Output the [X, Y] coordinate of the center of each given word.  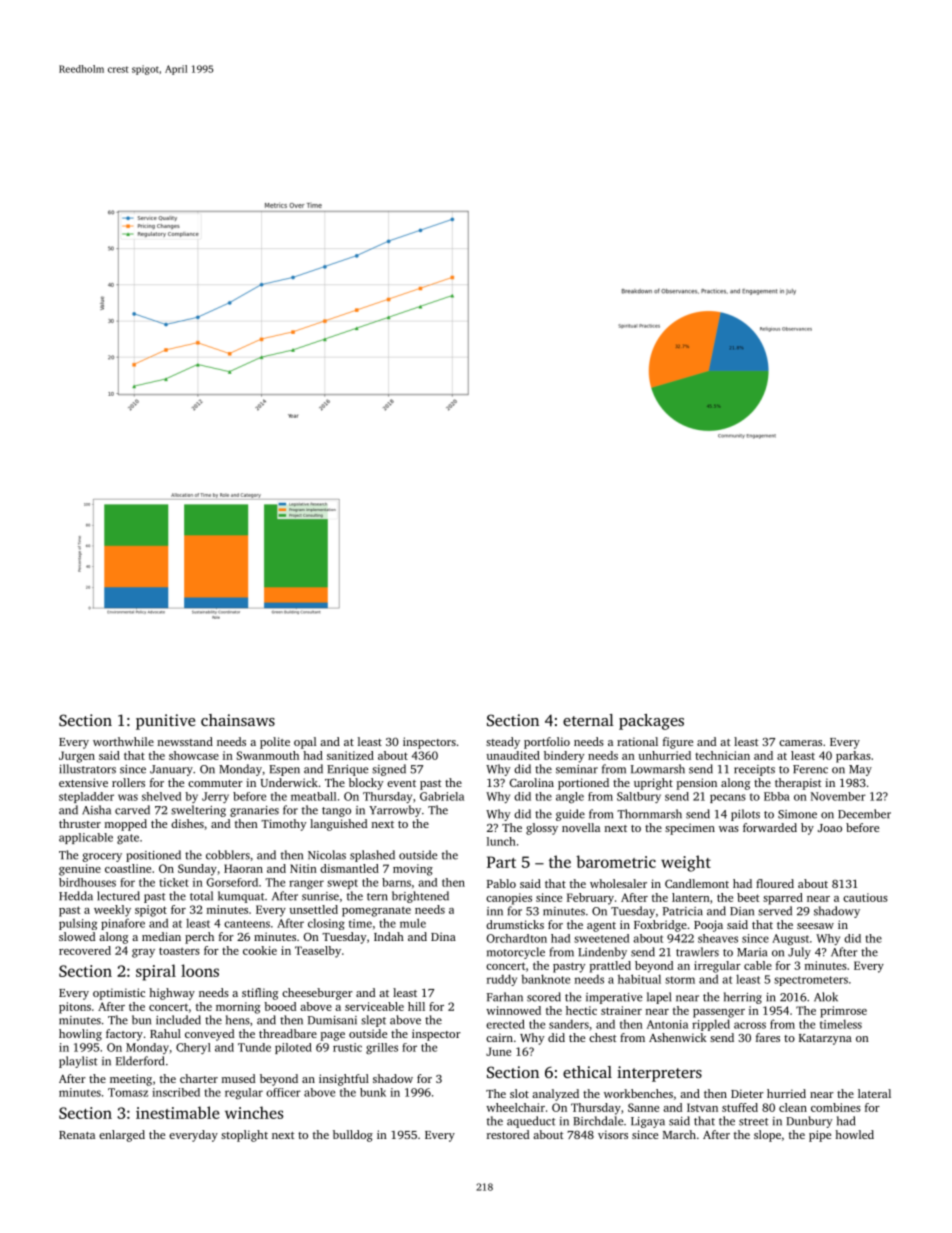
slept [373, 1021]
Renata [77, 1135]
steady [503, 743]
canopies [509, 899]
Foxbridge [660, 926]
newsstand [185, 741]
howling [80, 1035]
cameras [800, 743]
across [750, 1025]
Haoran [243, 868]
